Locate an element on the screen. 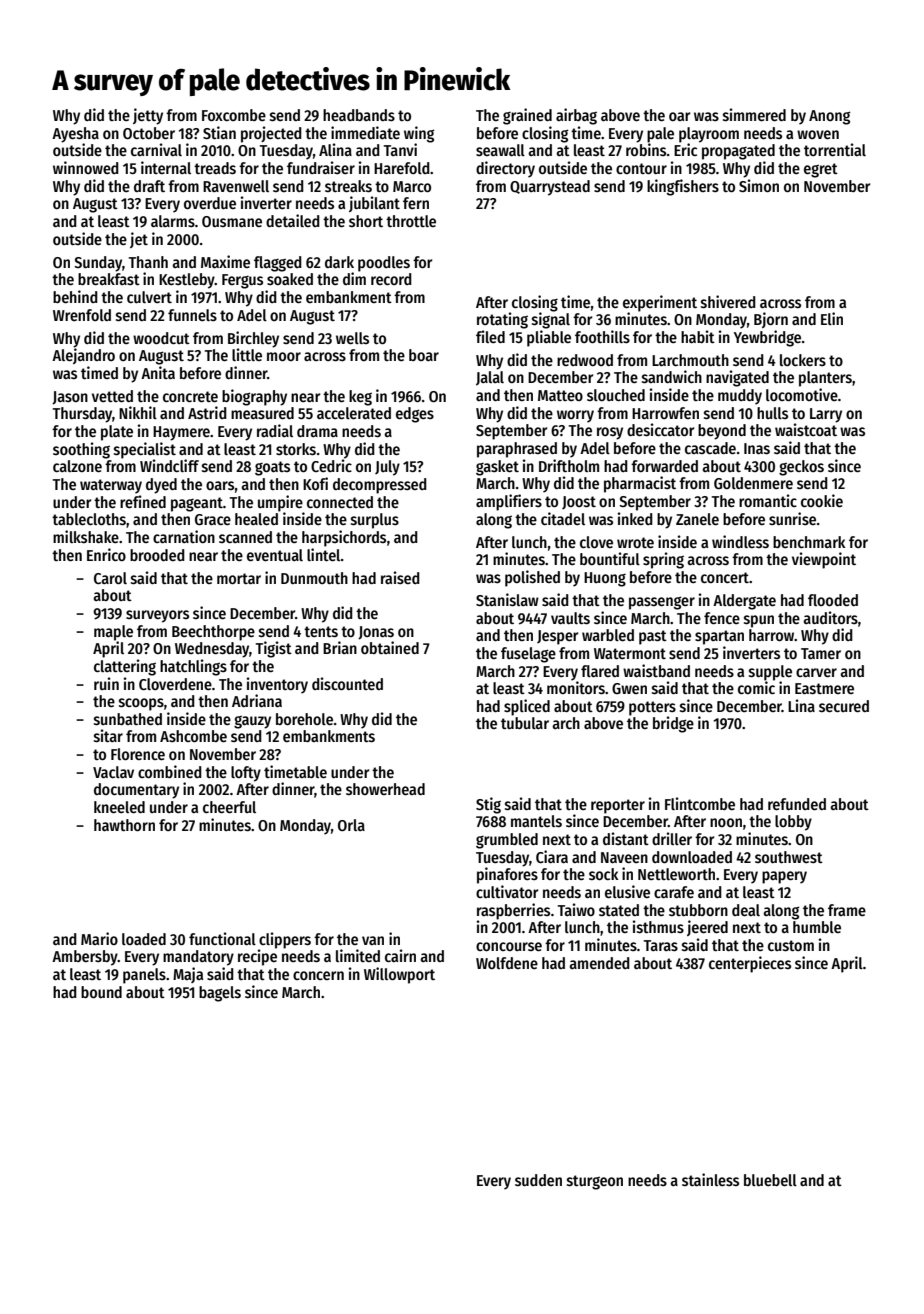 The width and height of the screenshot is (924, 1314). Thursday is located at coordinates (83, 415).
